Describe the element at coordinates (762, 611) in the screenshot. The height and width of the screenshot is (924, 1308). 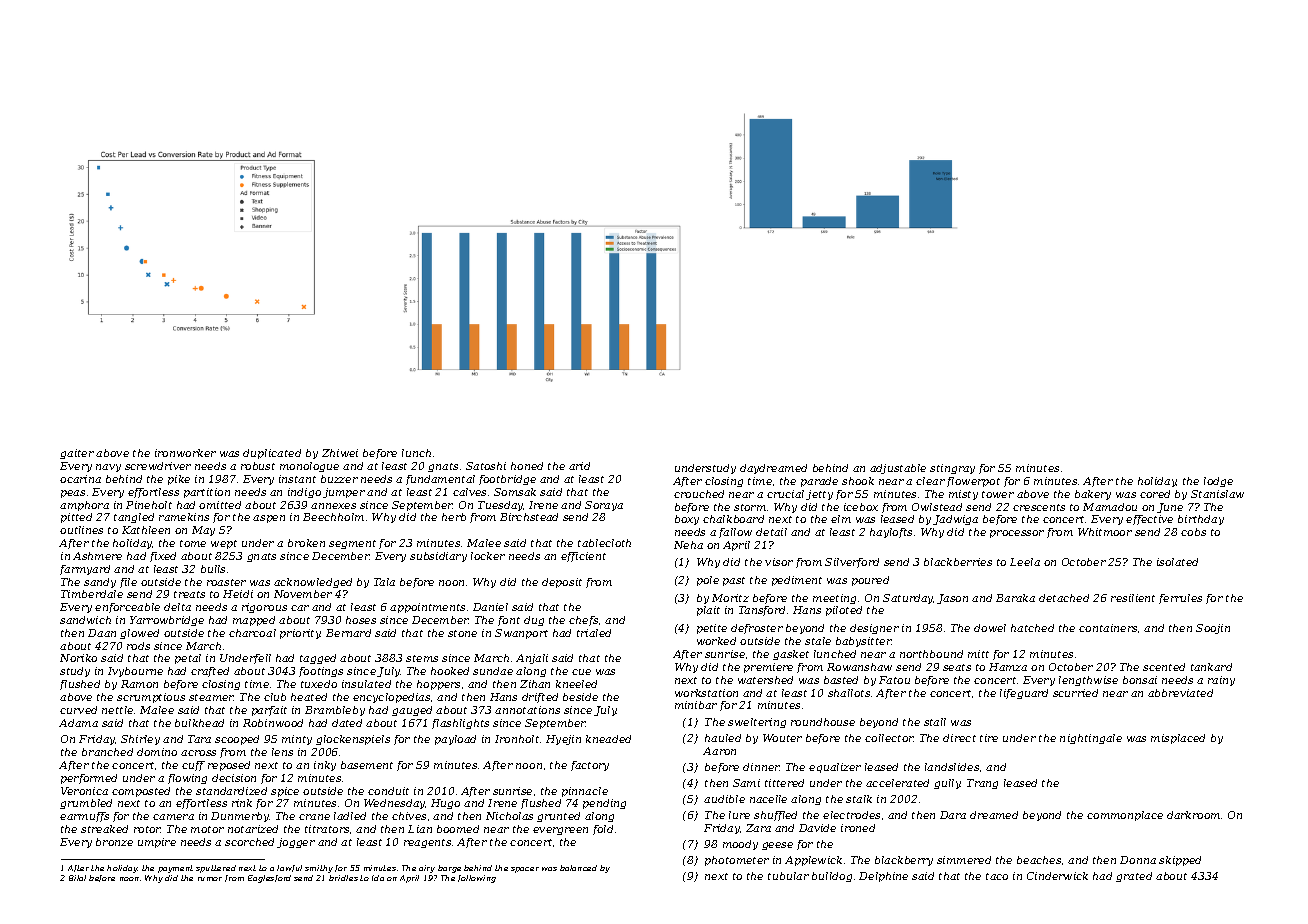
I see `Tansford` at that location.
